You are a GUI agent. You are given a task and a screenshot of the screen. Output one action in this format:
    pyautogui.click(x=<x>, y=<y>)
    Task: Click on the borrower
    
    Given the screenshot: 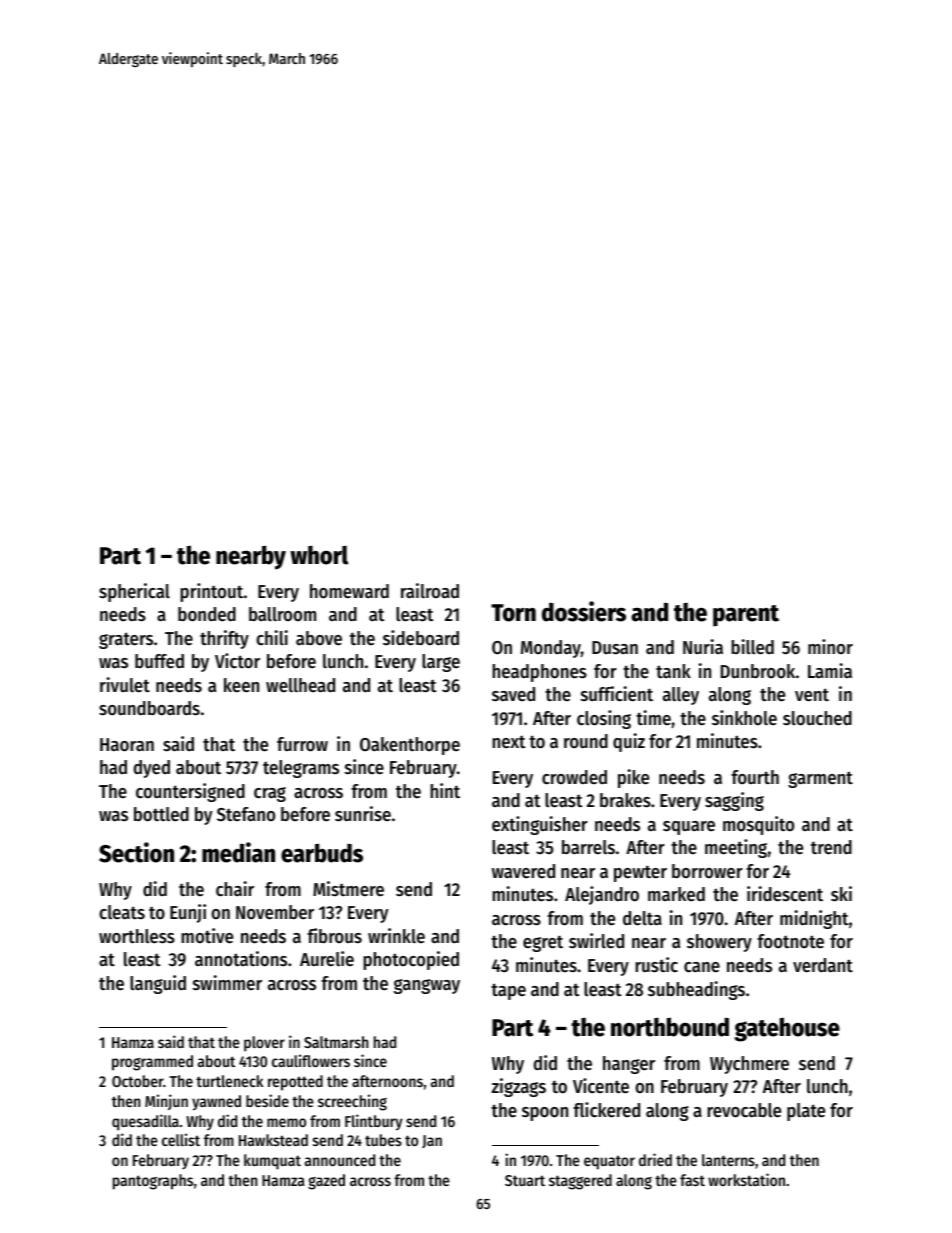 What is the action you would take?
    pyautogui.click(x=707, y=871)
